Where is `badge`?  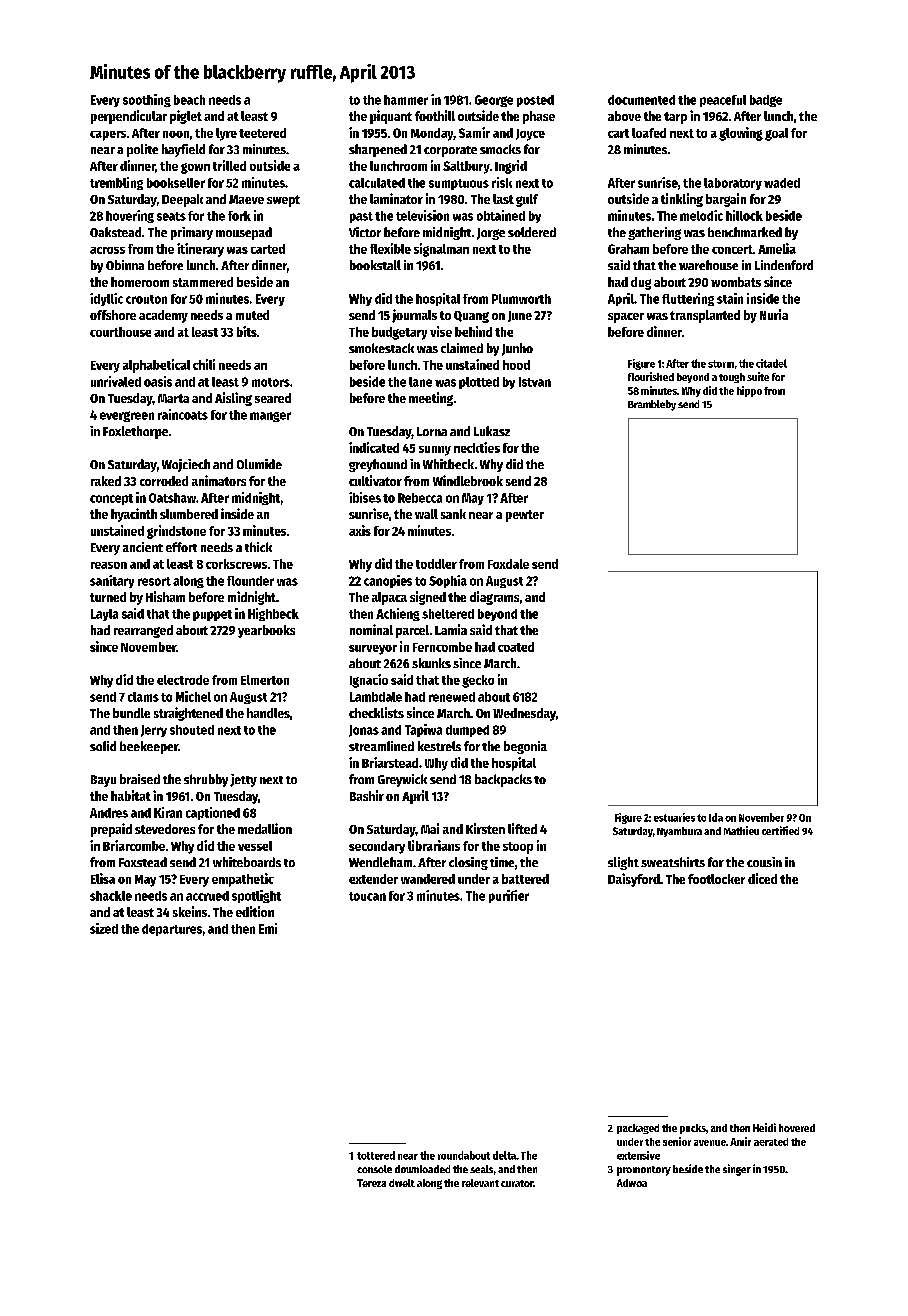 badge is located at coordinates (766, 101).
